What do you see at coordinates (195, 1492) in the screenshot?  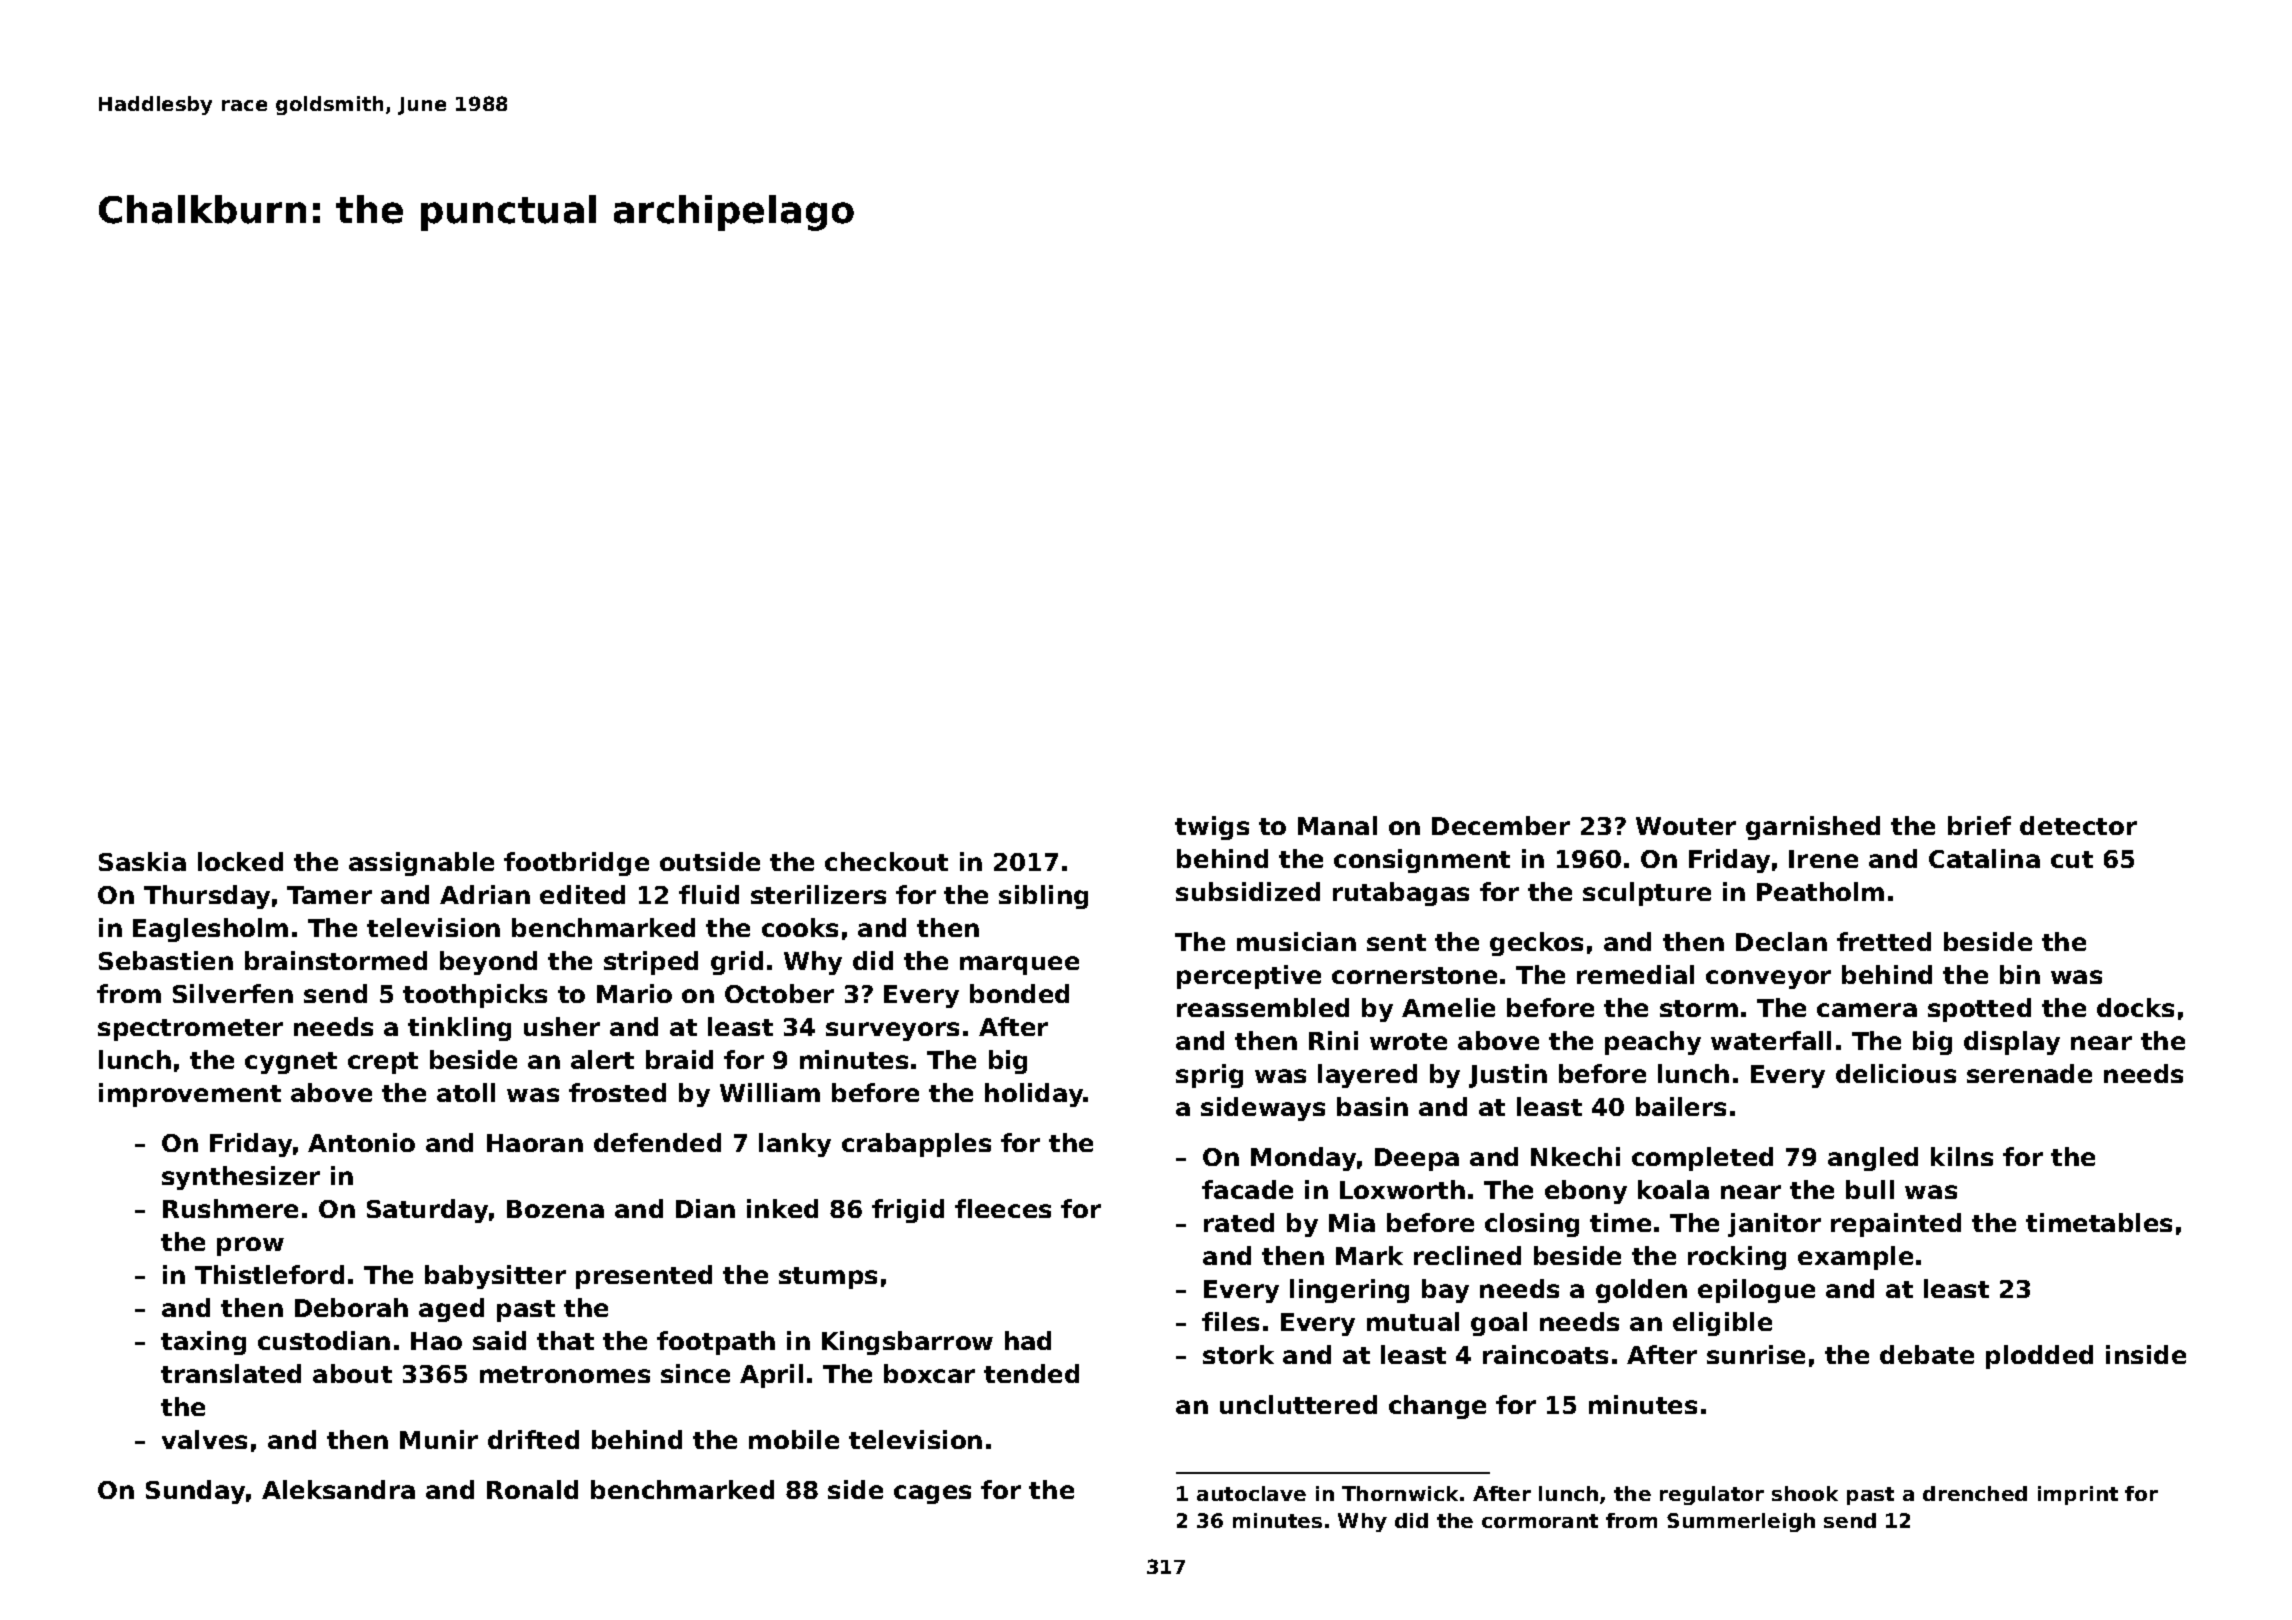 I see `Sunday` at bounding box center [195, 1492].
